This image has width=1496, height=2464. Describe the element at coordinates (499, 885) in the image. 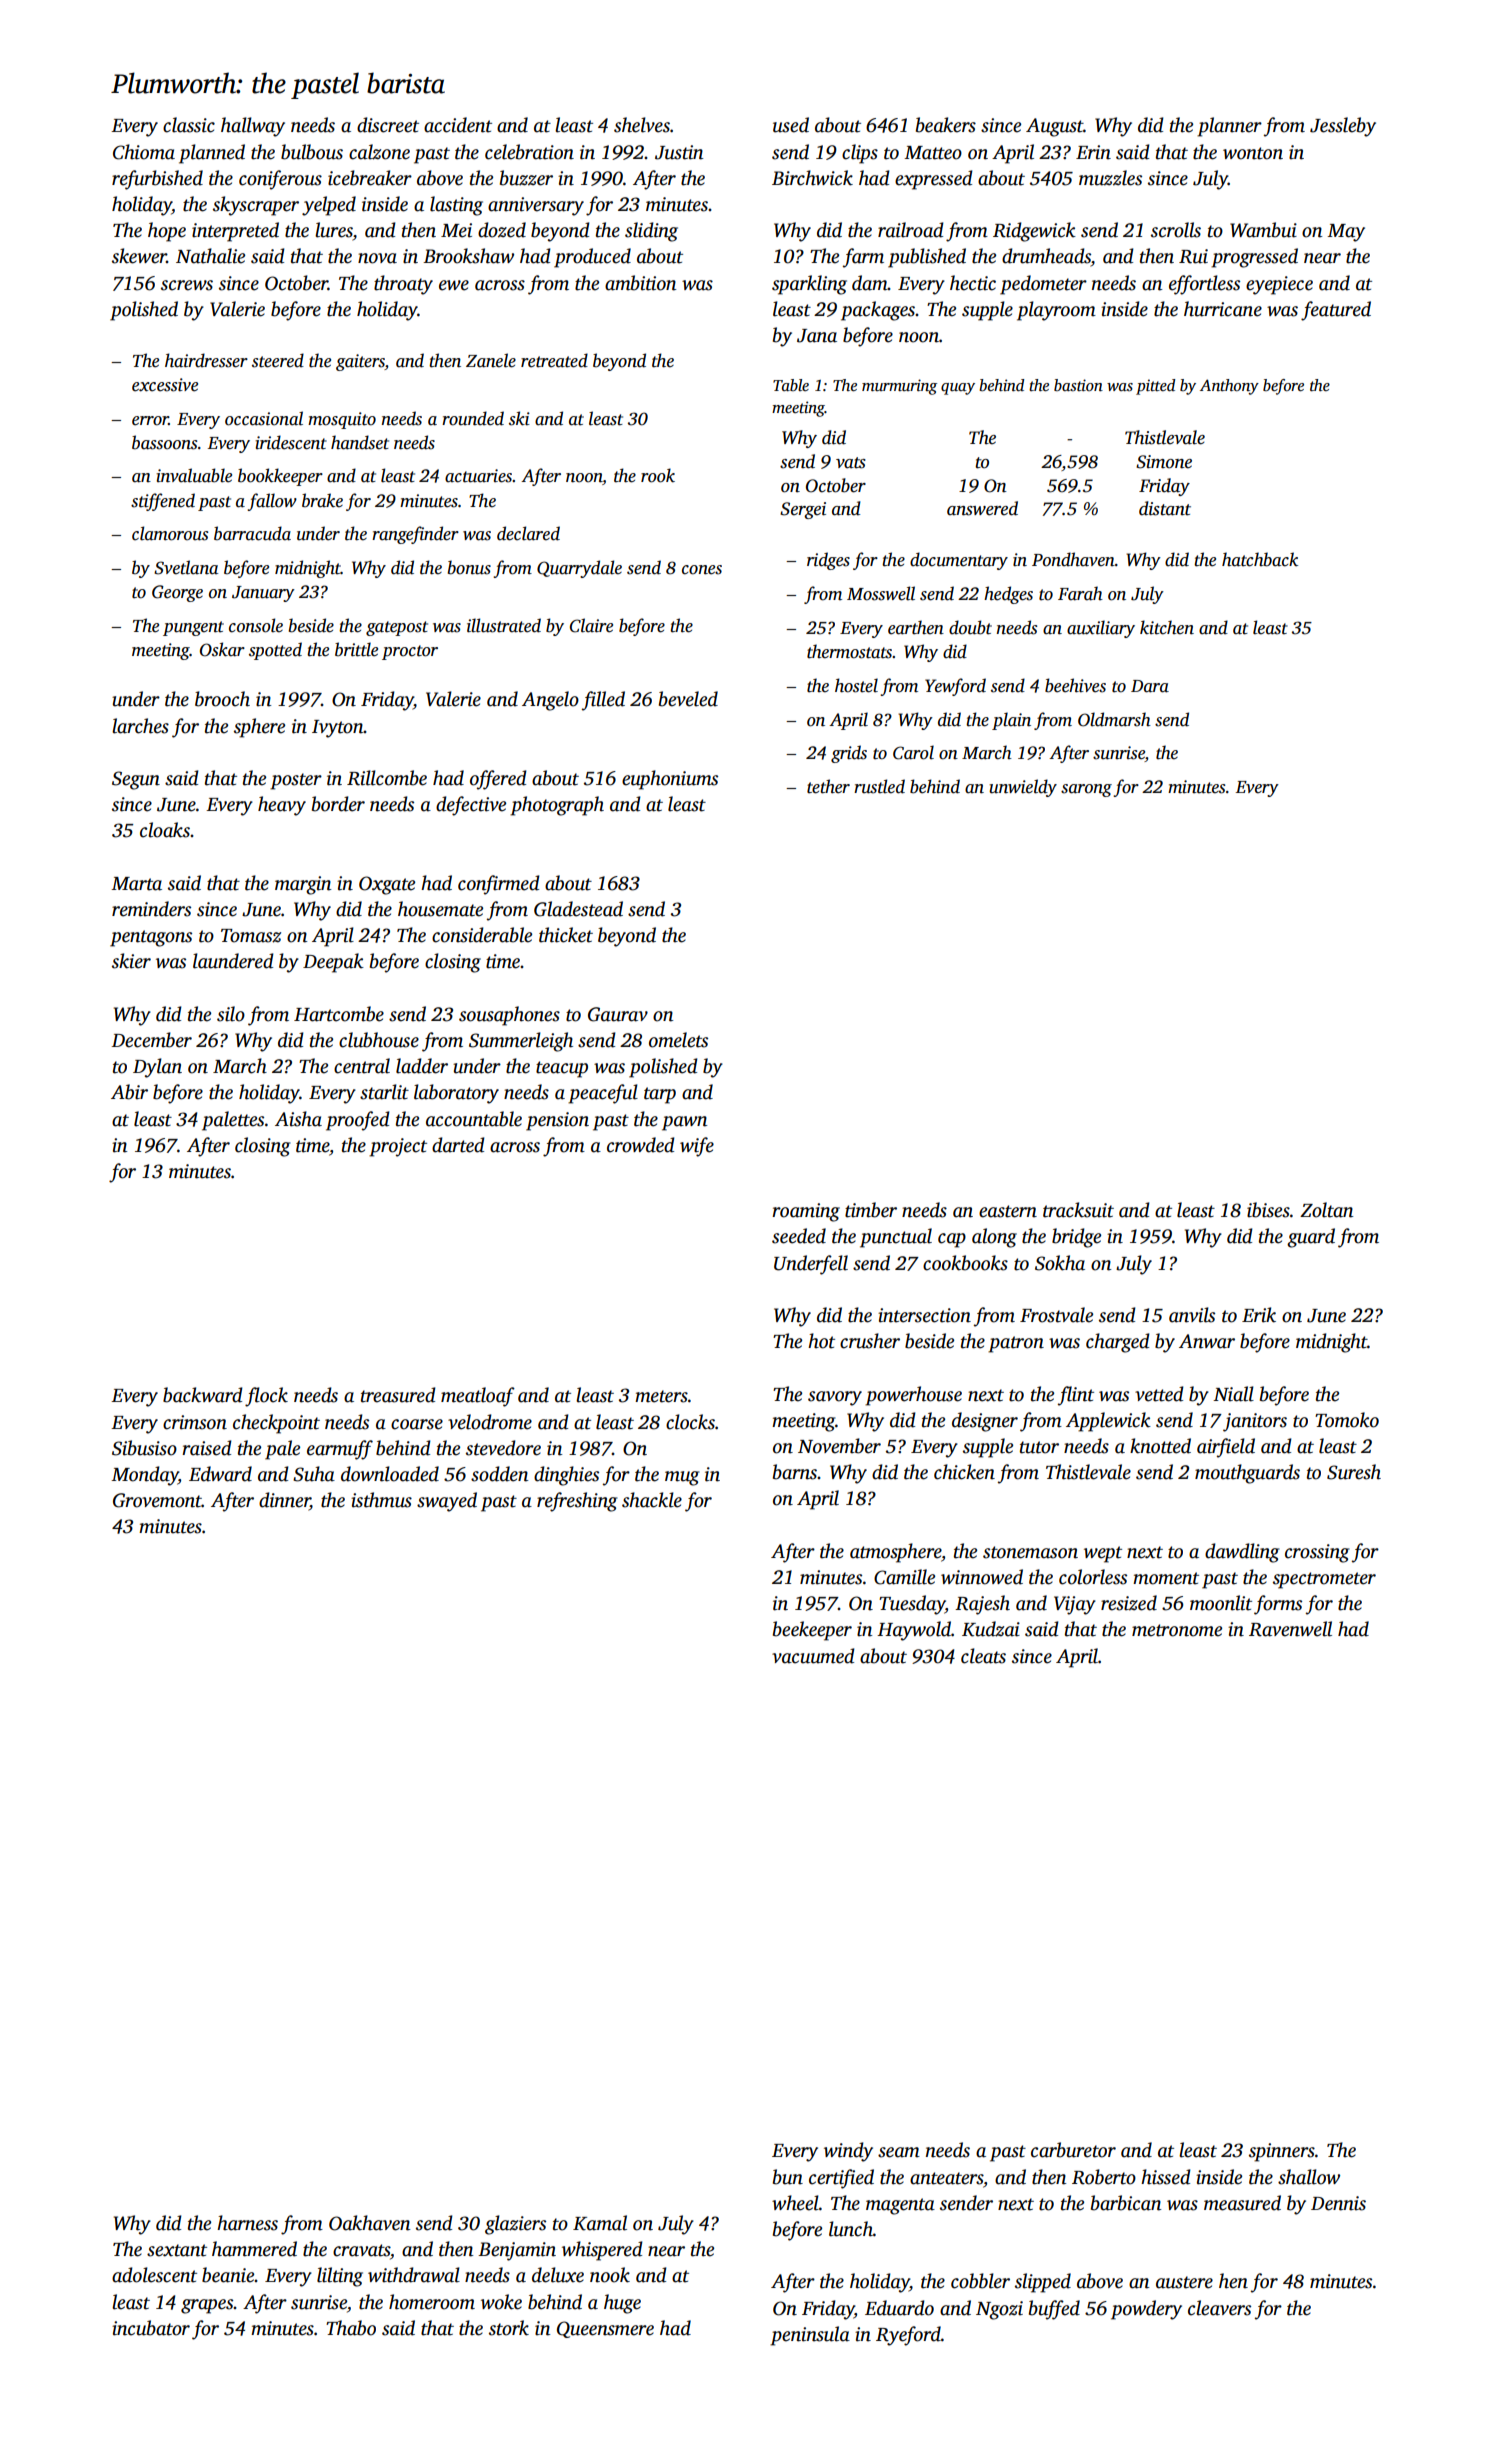

I see `confirmed` at that location.
